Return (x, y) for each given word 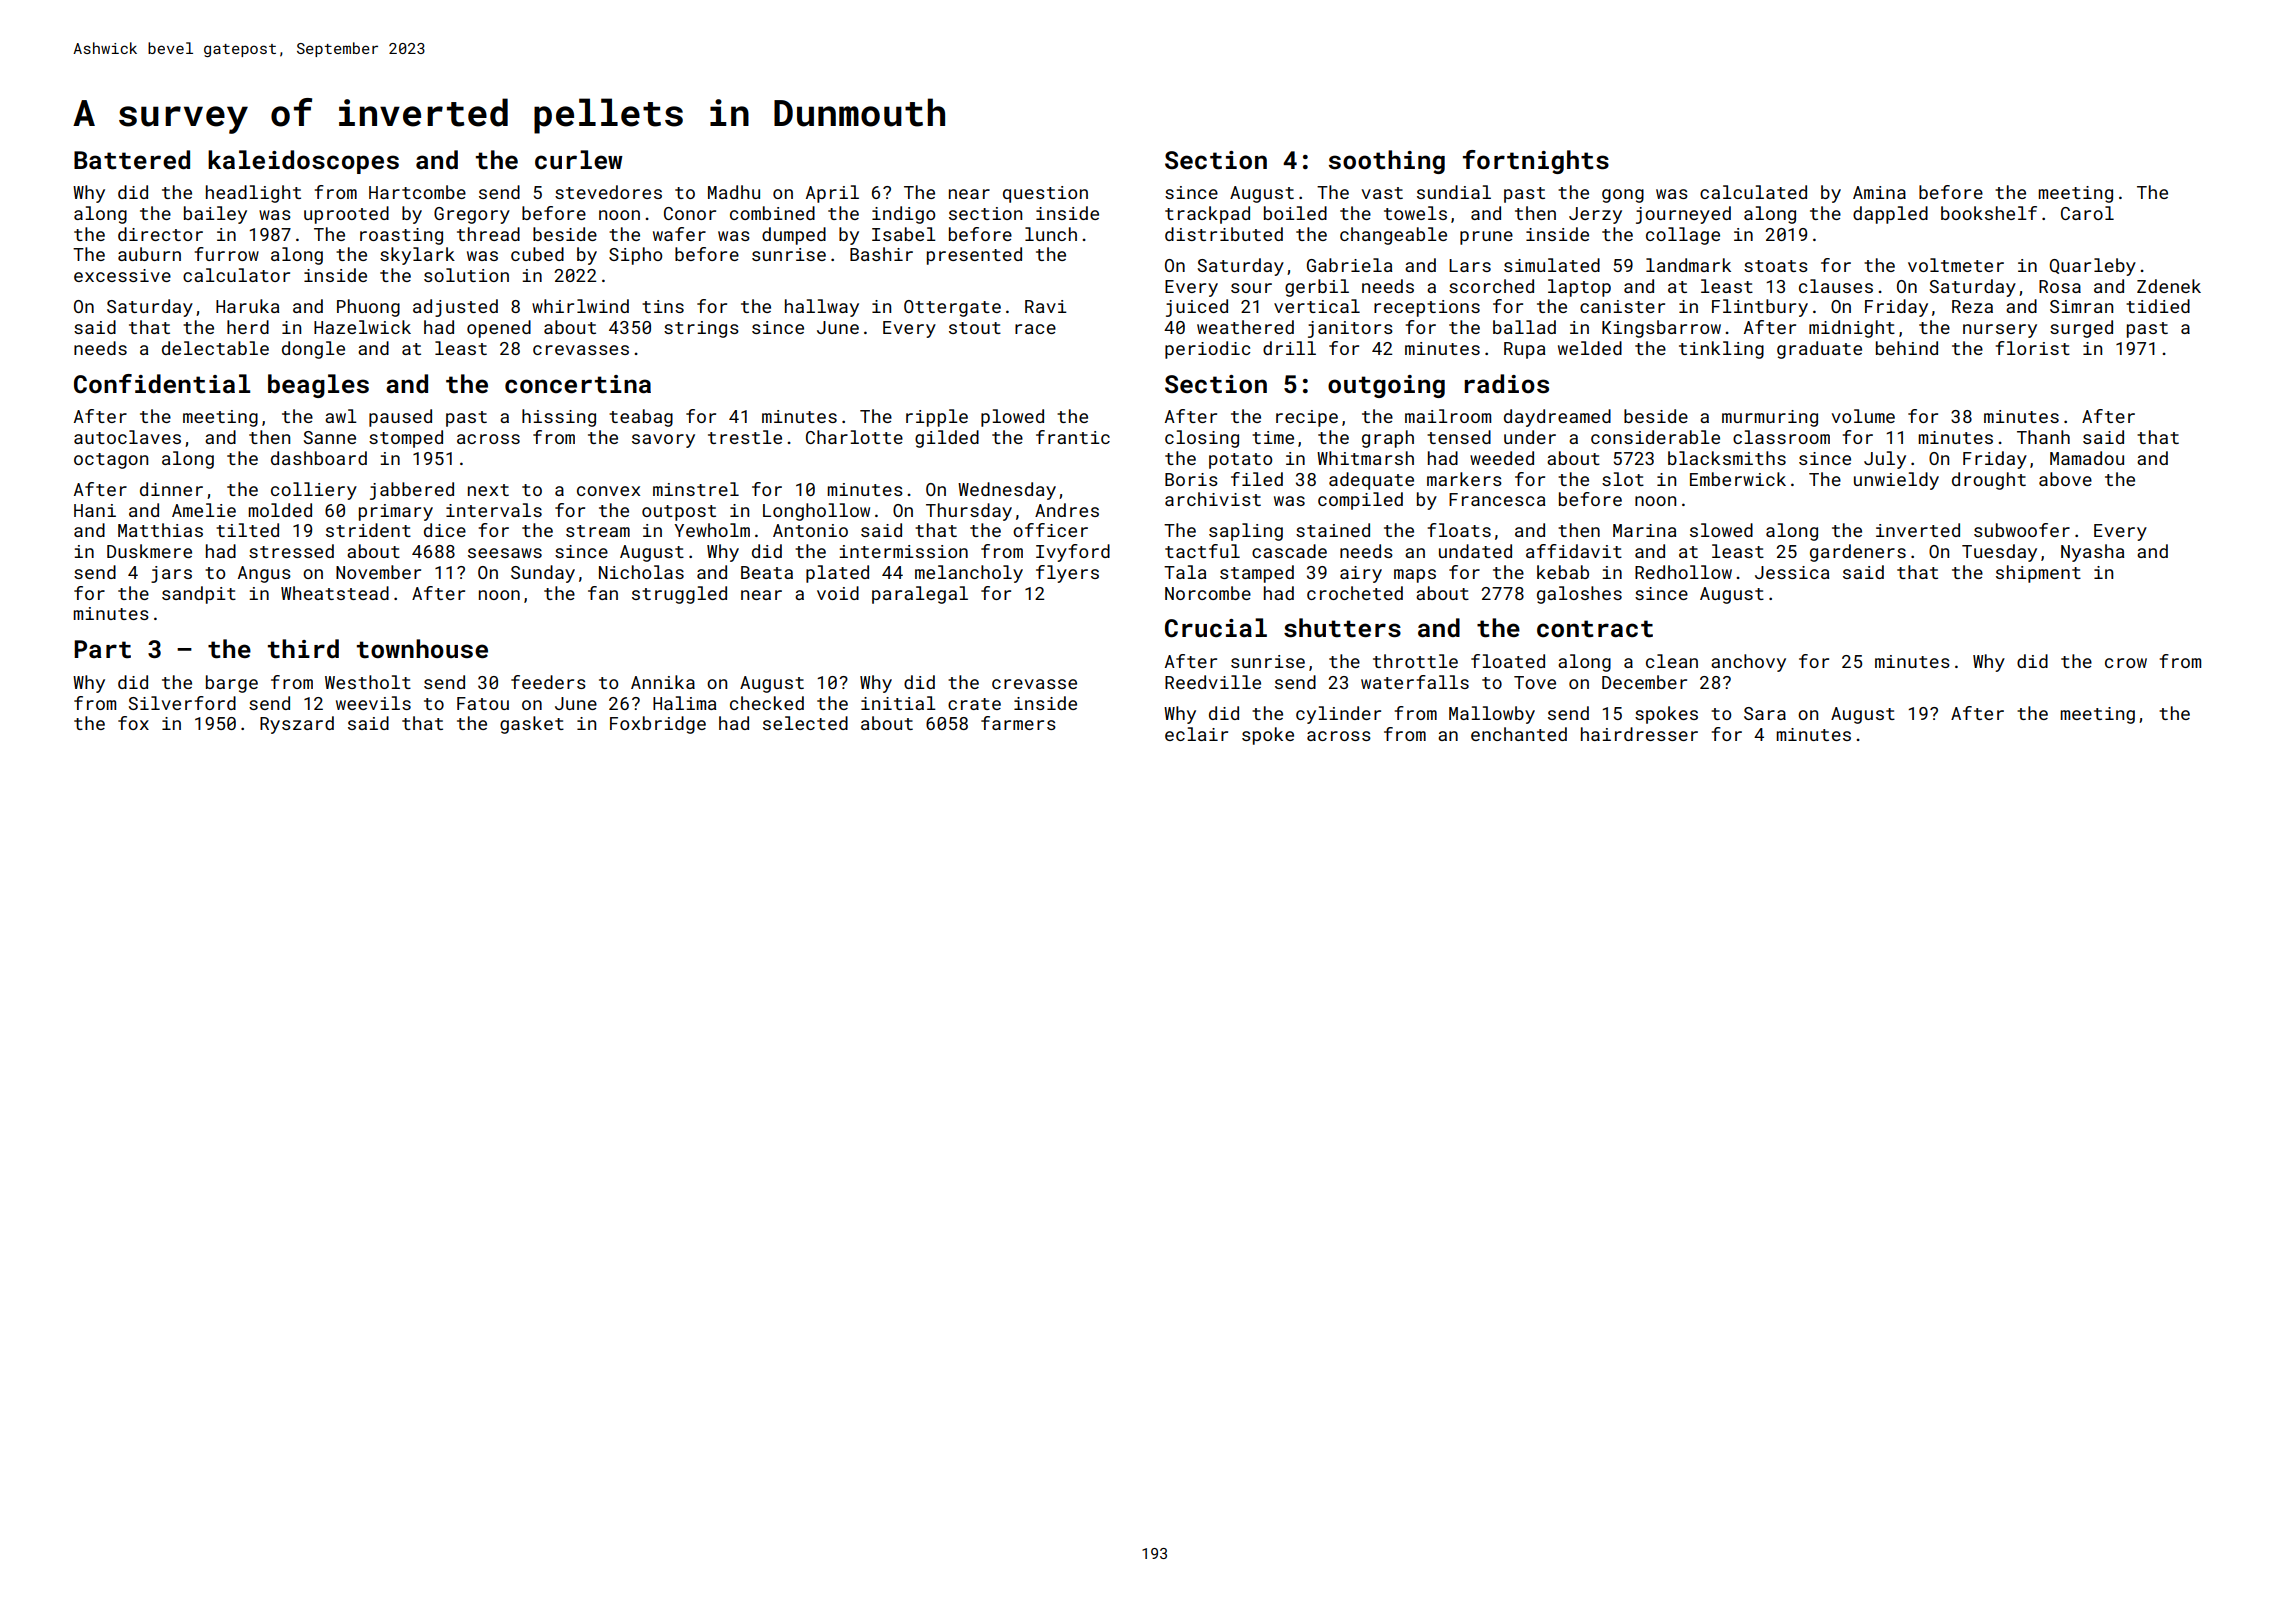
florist (2033, 348)
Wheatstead (335, 593)
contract (1595, 629)
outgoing (1386, 386)
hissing (559, 418)
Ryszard (297, 725)
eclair (1196, 734)
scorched (1491, 286)
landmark (1688, 265)
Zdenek (2169, 286)
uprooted (346, 215)
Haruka (247, 306)
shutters (1342, 628)
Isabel (904, 234)
